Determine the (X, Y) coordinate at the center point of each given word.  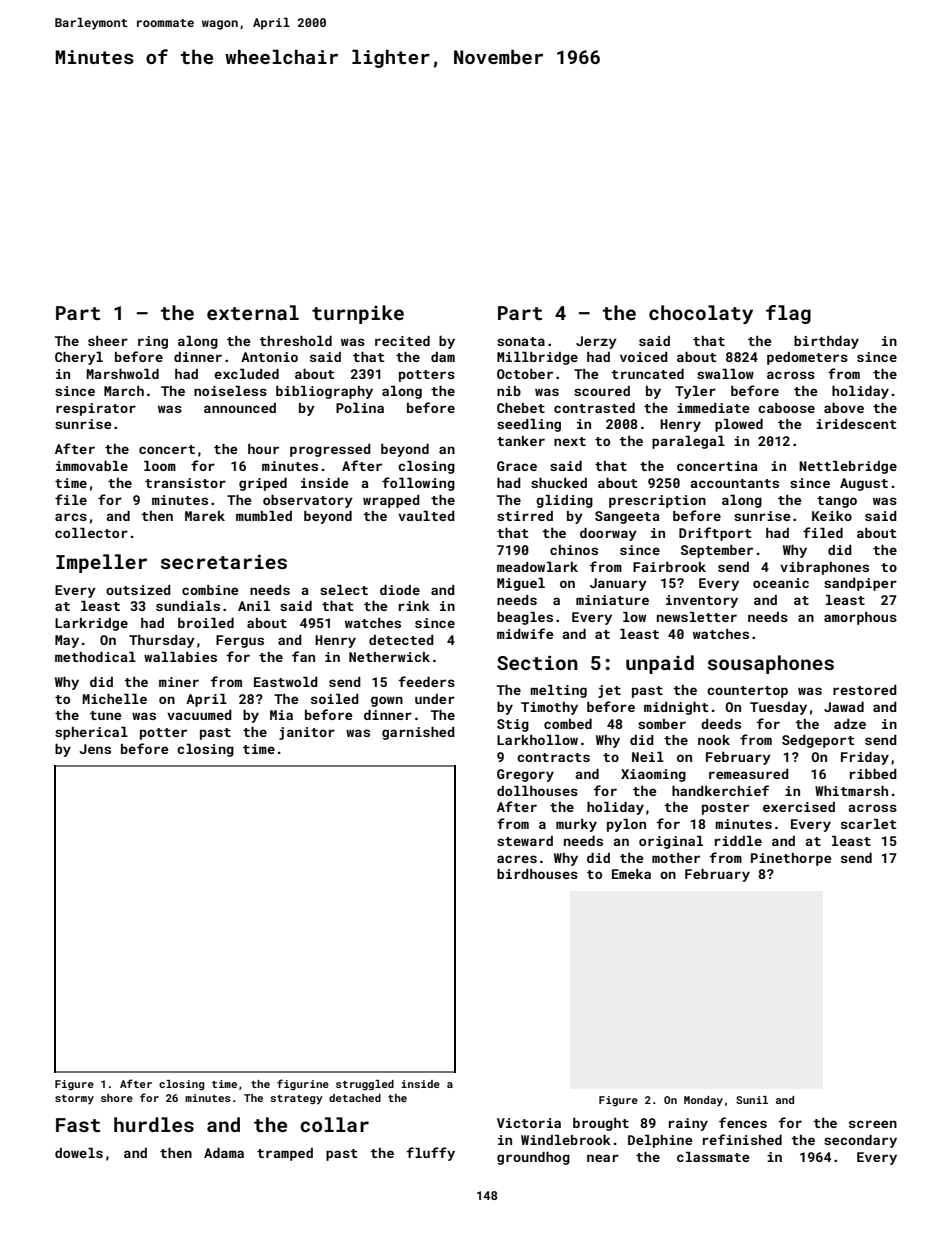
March (124, 391)
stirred (525, 516)
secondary (860, 1141)
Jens (95, 749)
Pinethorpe (791, 859)
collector (91, 533)
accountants (734, 483)
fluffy (430, 1154)
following (418, 484)
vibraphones (824, 568)
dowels (79, 1153)
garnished (418, 733)
